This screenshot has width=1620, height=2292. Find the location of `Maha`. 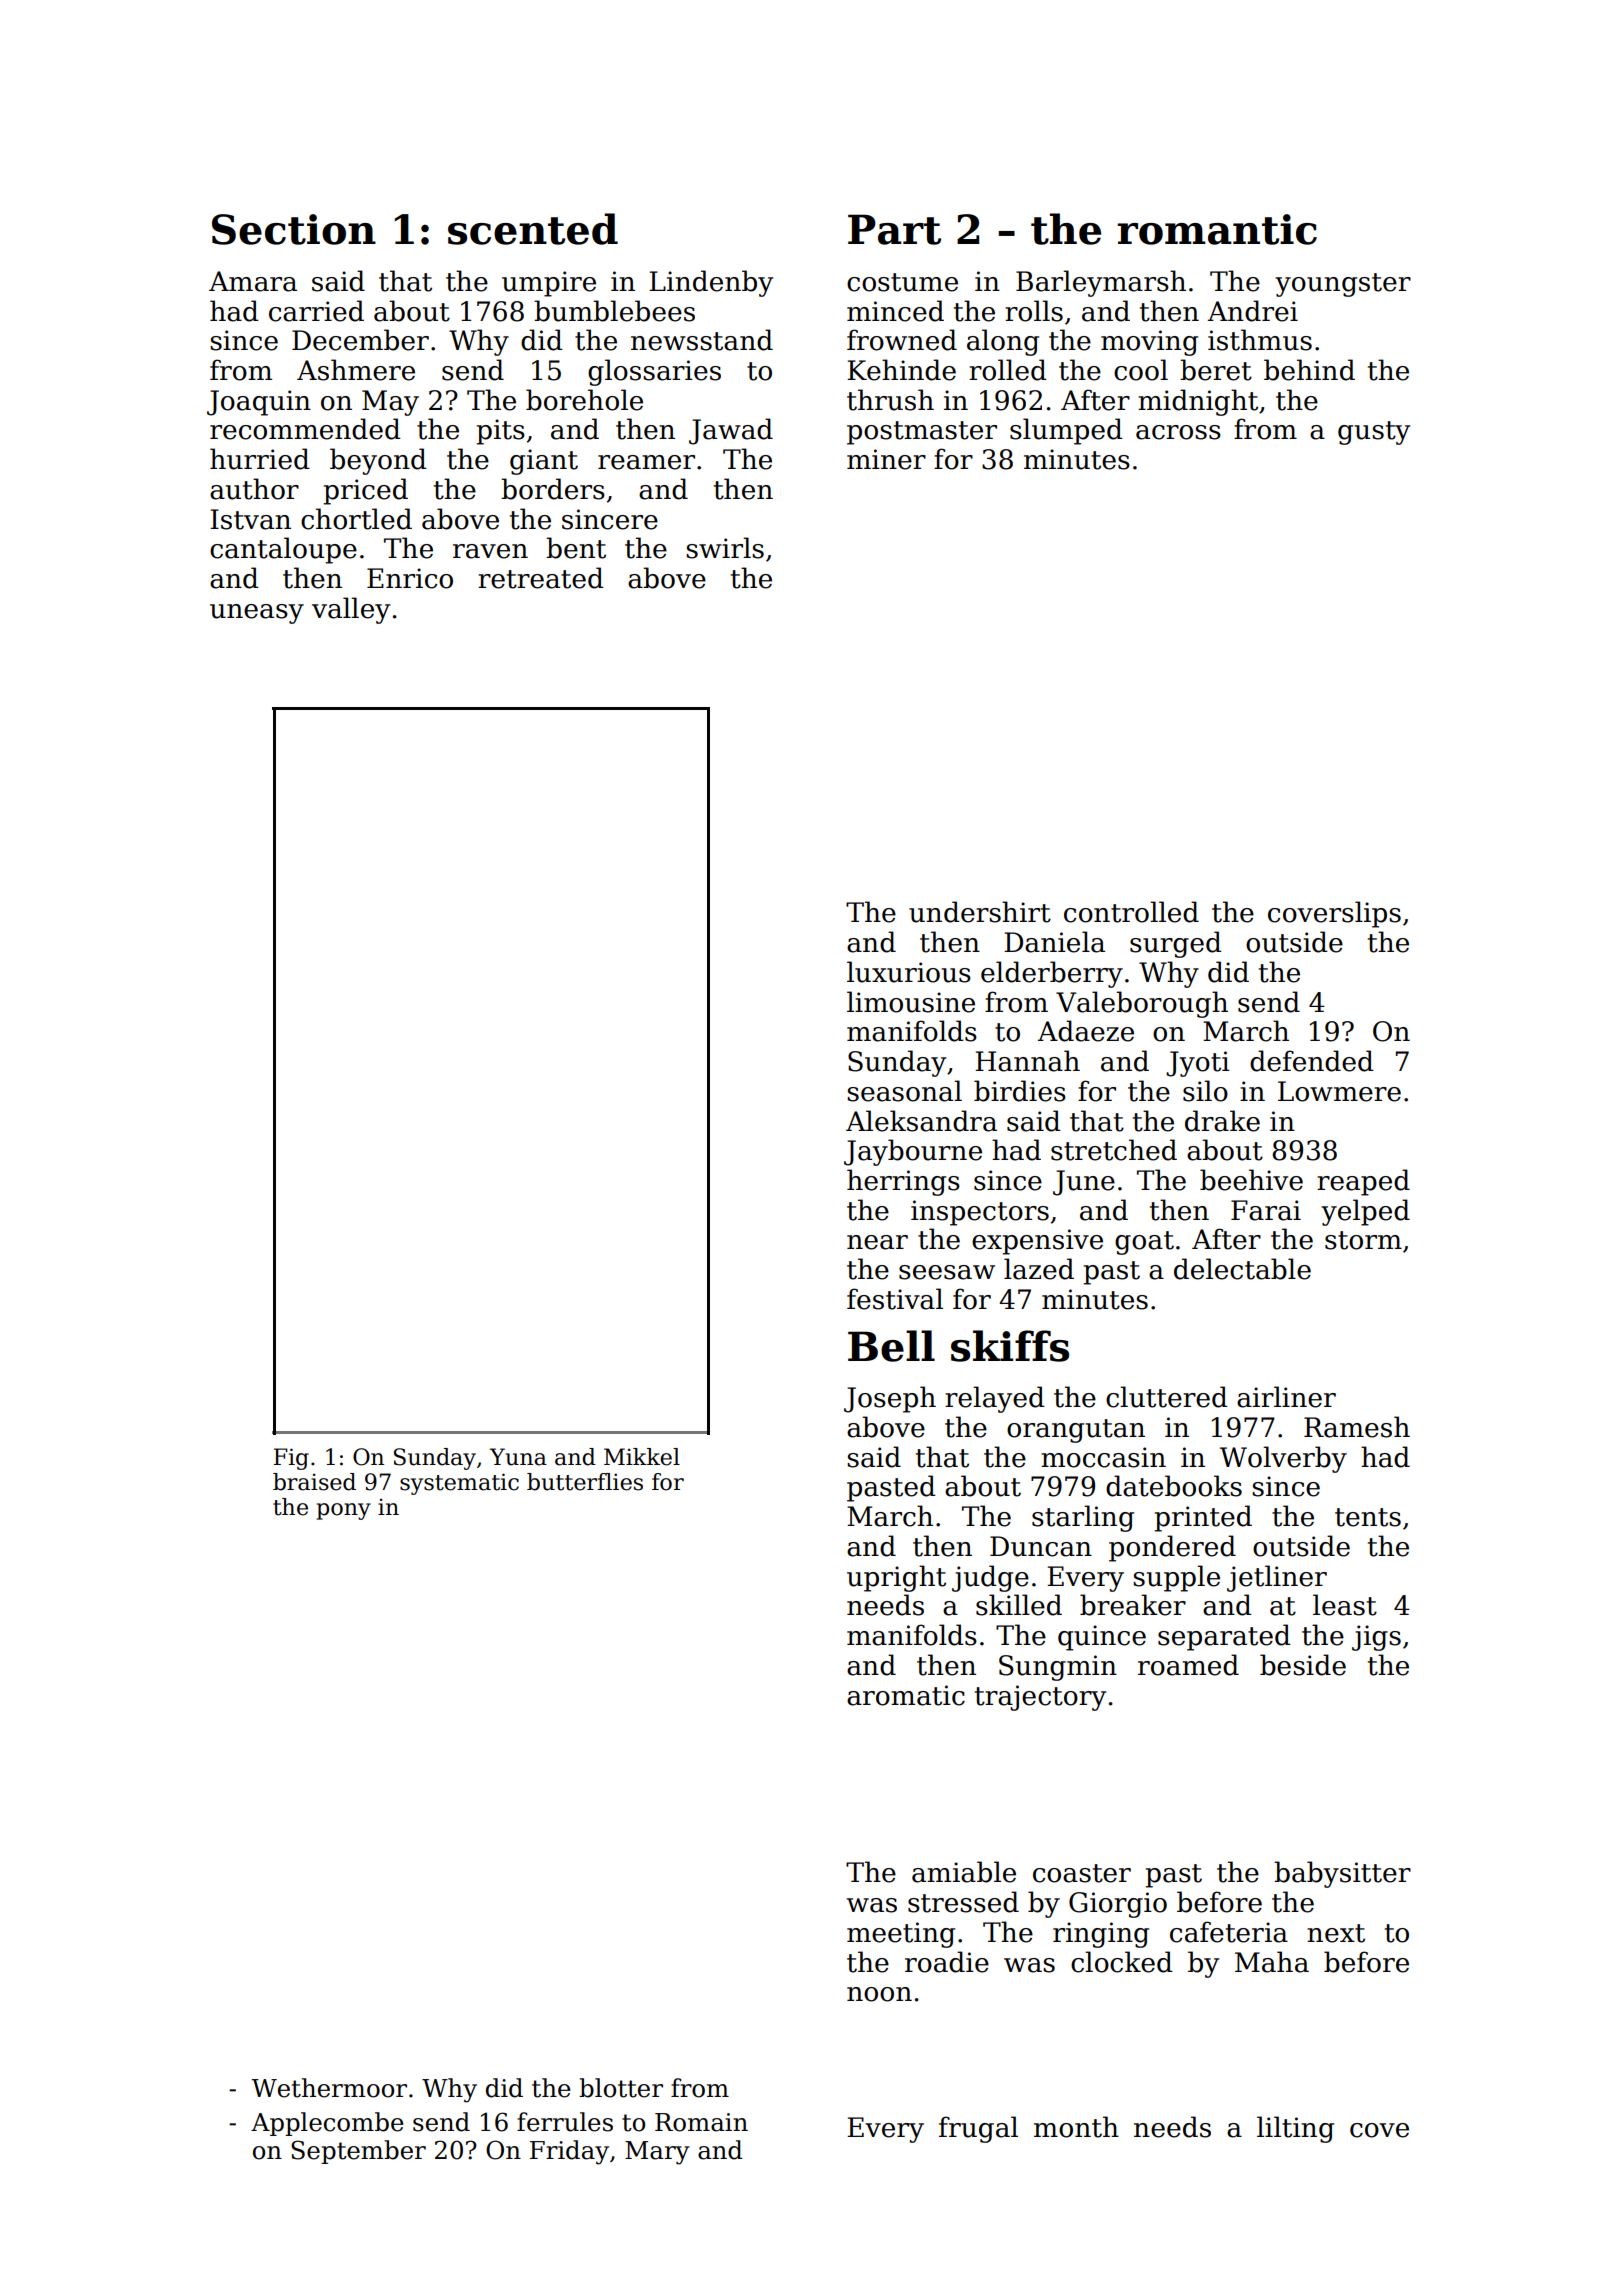

Maha is located at coordinates (1272, 1962).
